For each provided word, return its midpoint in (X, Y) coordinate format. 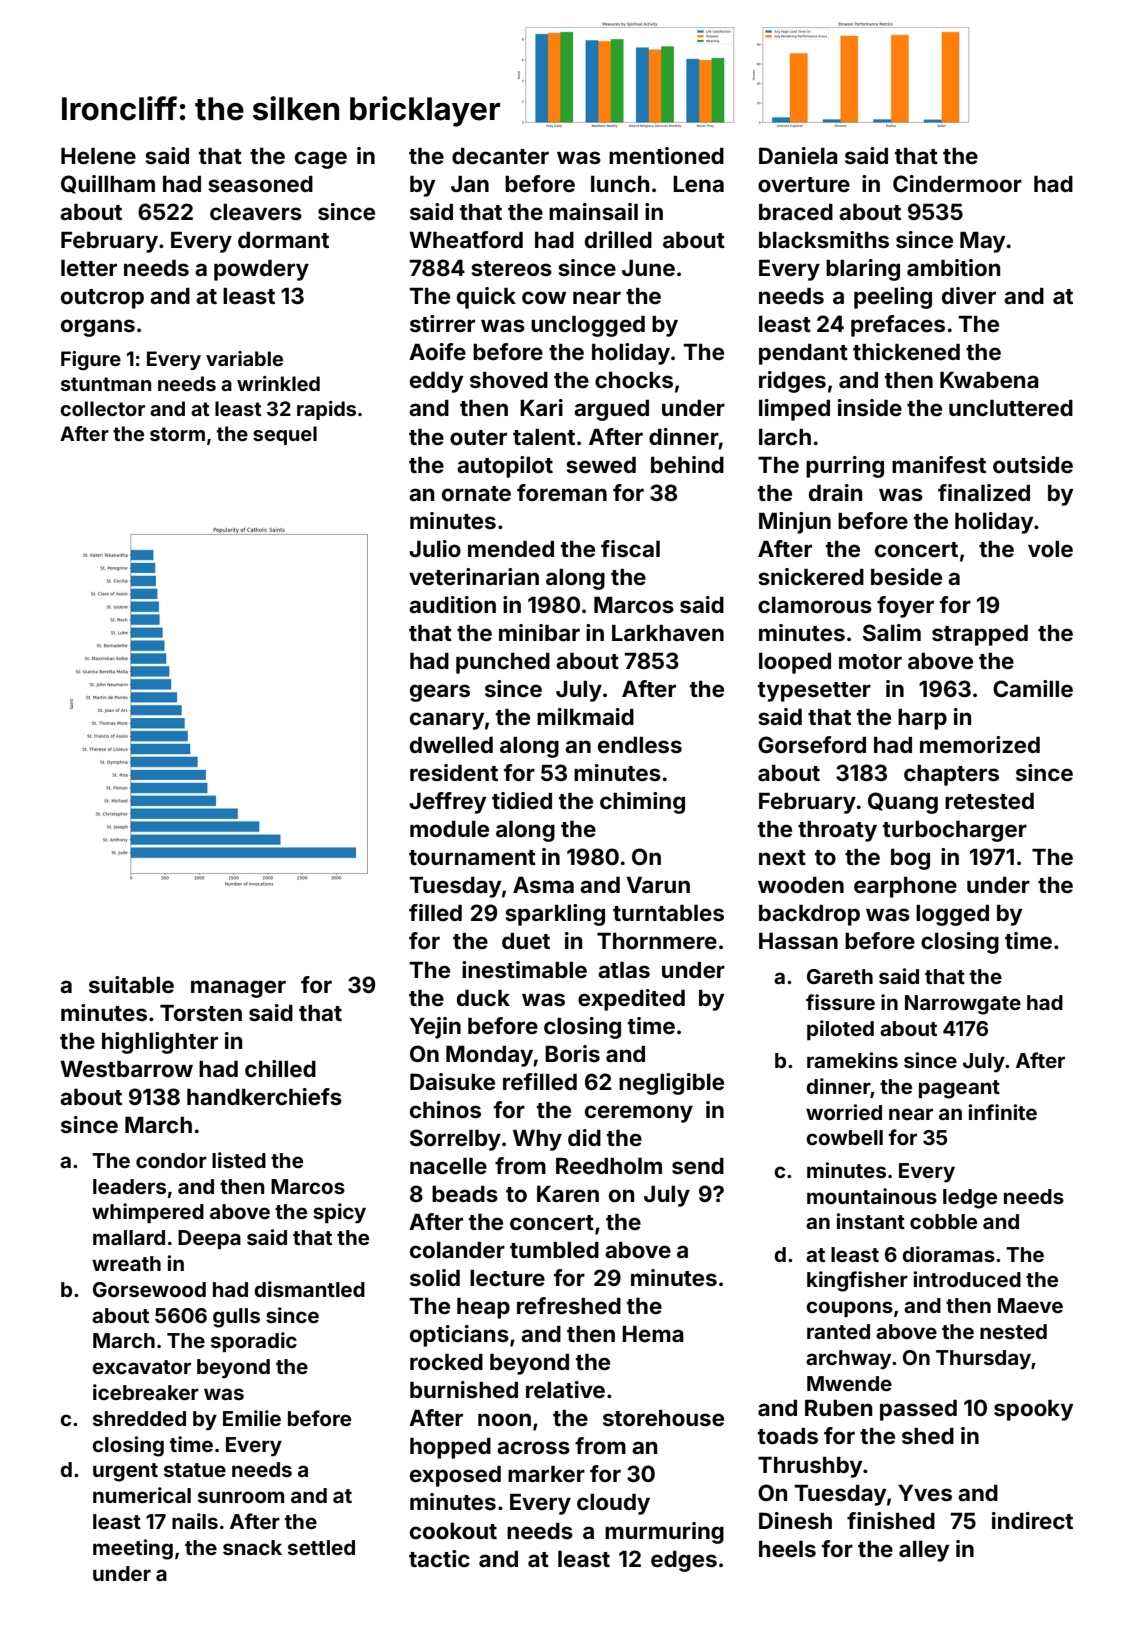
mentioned (666, 155)
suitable (131, 984)
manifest (939, 464)
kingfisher (857, 1281)
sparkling (555, 915)
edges (684, 1561)
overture (804, 184)
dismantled (309, 1289)
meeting (133, 1549)
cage (321, 160)
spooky (1034, 1410)
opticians (459, 1336)
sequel (285, 435)
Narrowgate (963, 1005)
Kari (541, 407)
